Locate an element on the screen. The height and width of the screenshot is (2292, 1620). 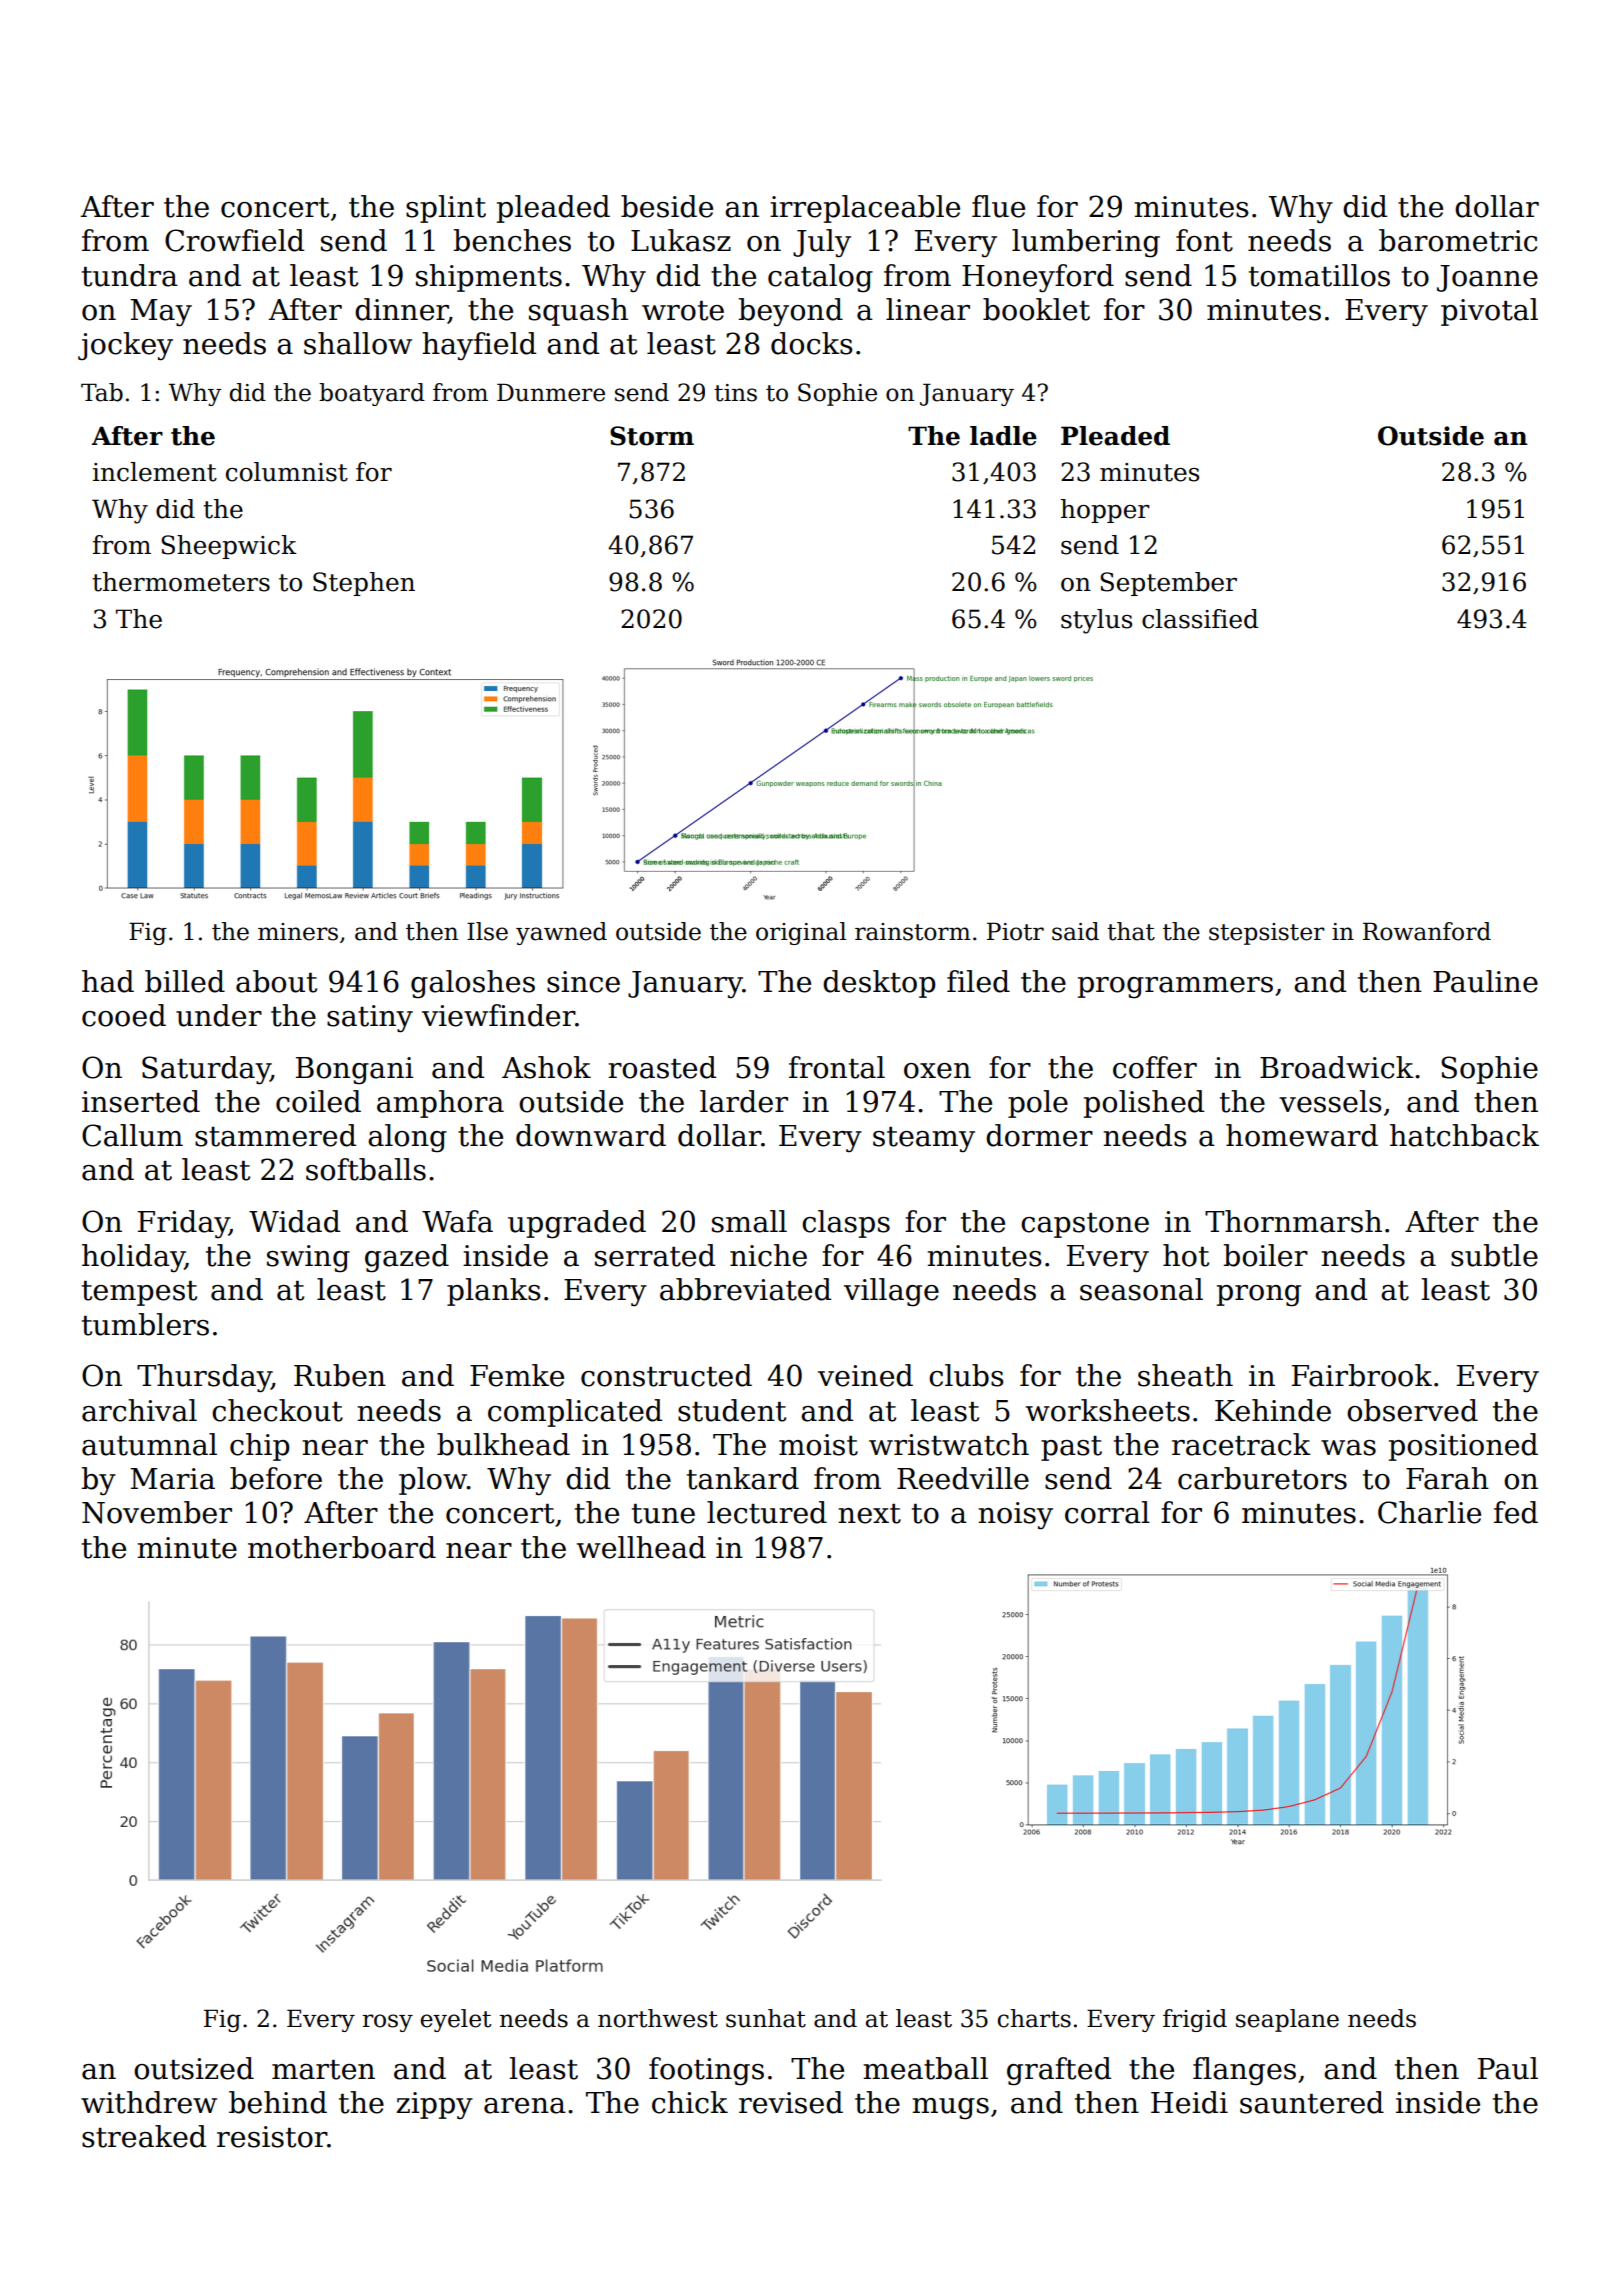
ladle is located at coordinates (1003, 436).
